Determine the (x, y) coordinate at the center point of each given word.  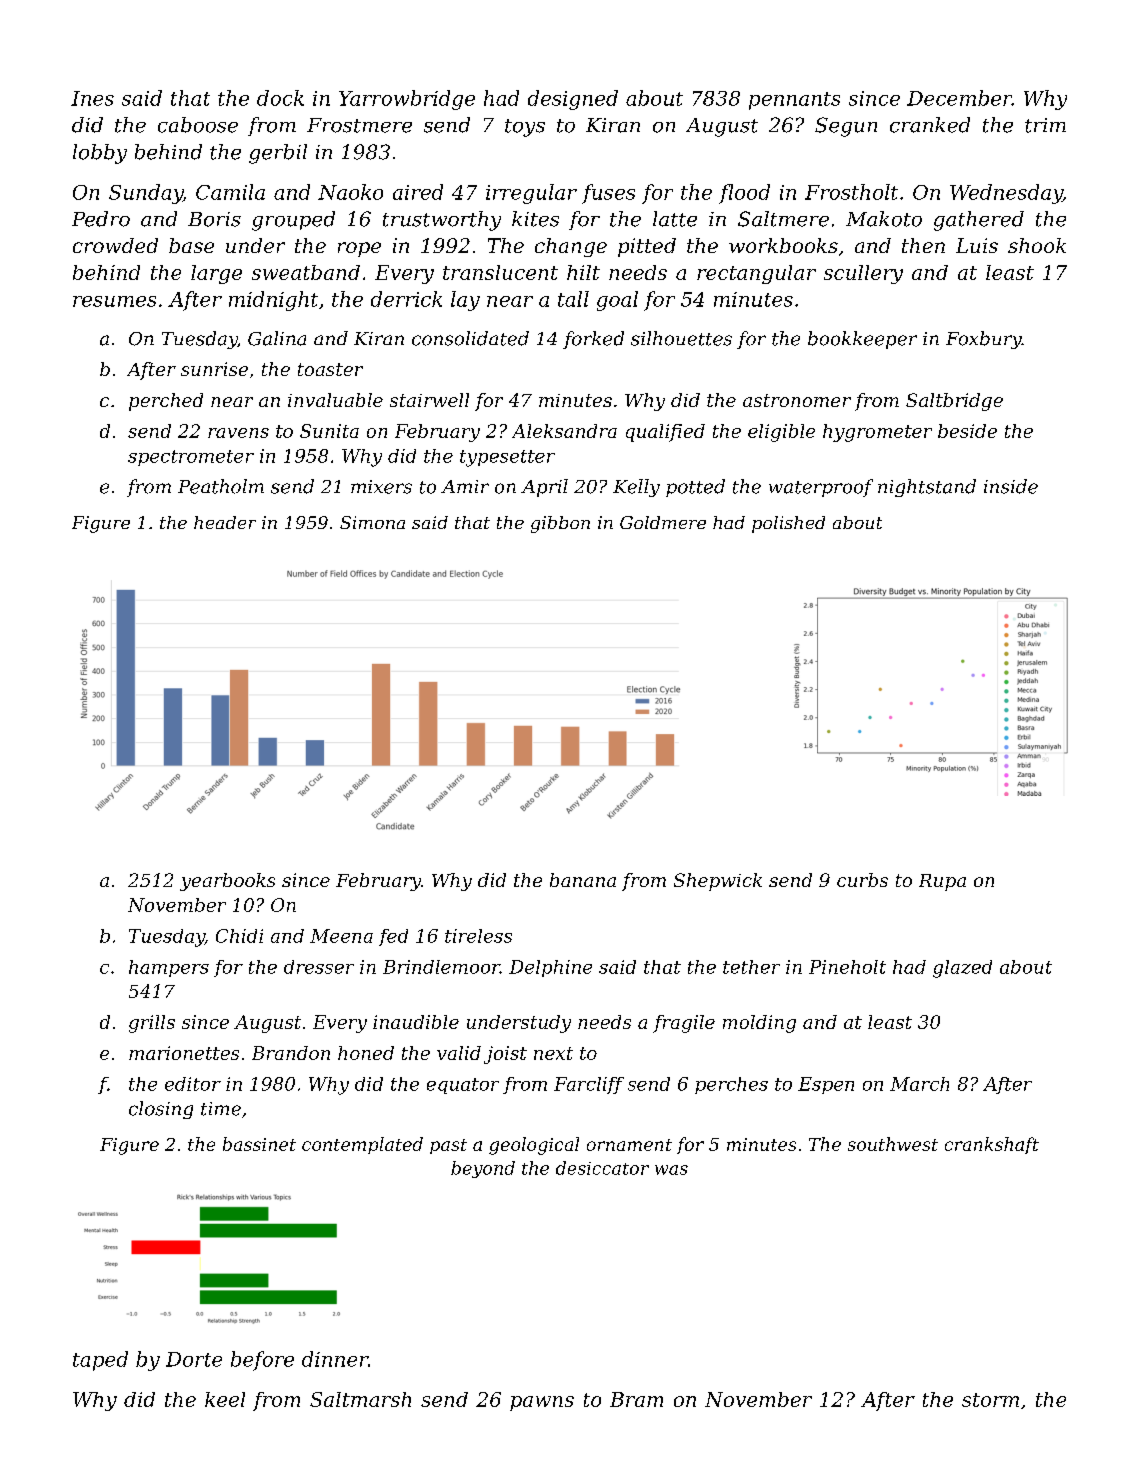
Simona (372, 522)
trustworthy (442, 221)
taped (100, 1361)
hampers (169, 968)
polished (788, 524)
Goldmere (663, 522)
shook (1037, 245)
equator (463, 1086)
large (216, 274)
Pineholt (847, 967)
